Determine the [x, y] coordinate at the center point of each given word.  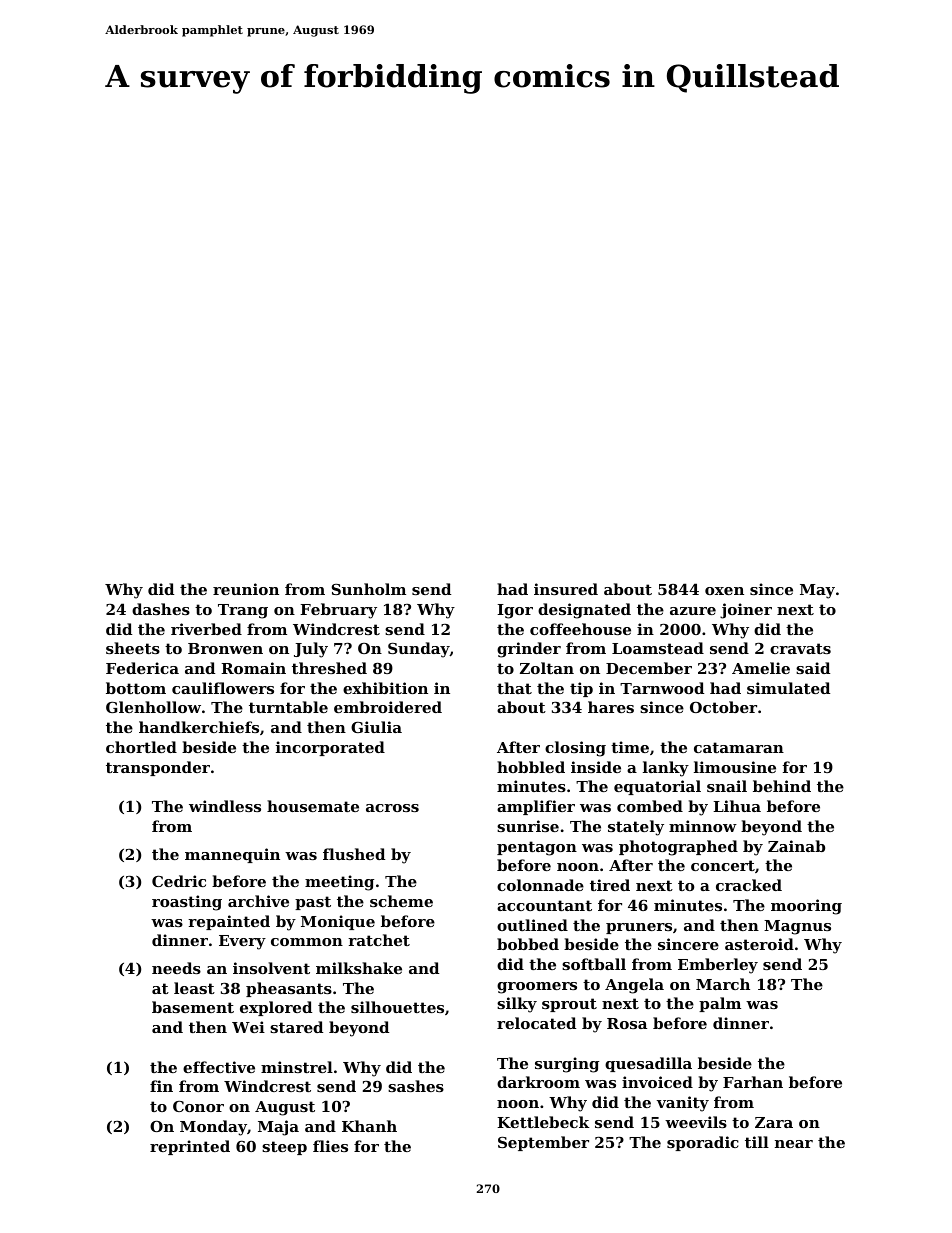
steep [284, 1148]
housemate [313, 806]
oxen [724, 591]
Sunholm [369, 589]
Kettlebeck [543, 1122]
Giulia [376, 727]
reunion [246, 589]
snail [727, 786]
